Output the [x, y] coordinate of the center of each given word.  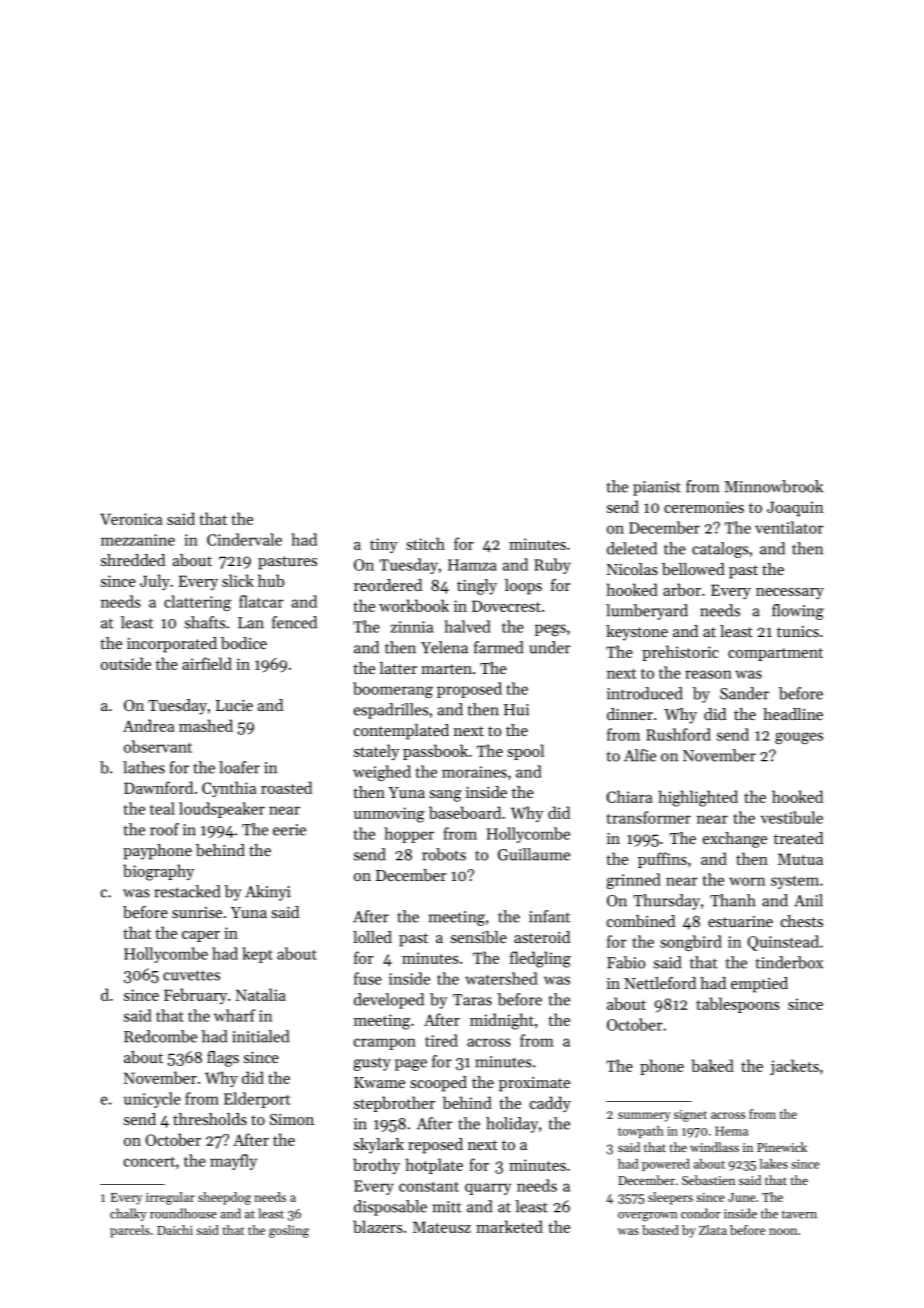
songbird [691, 943]
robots [444, 854]
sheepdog [224, 1198]
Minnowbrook [774, 486]
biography [158, 872]
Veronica [131, 519]
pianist [657, 488]
